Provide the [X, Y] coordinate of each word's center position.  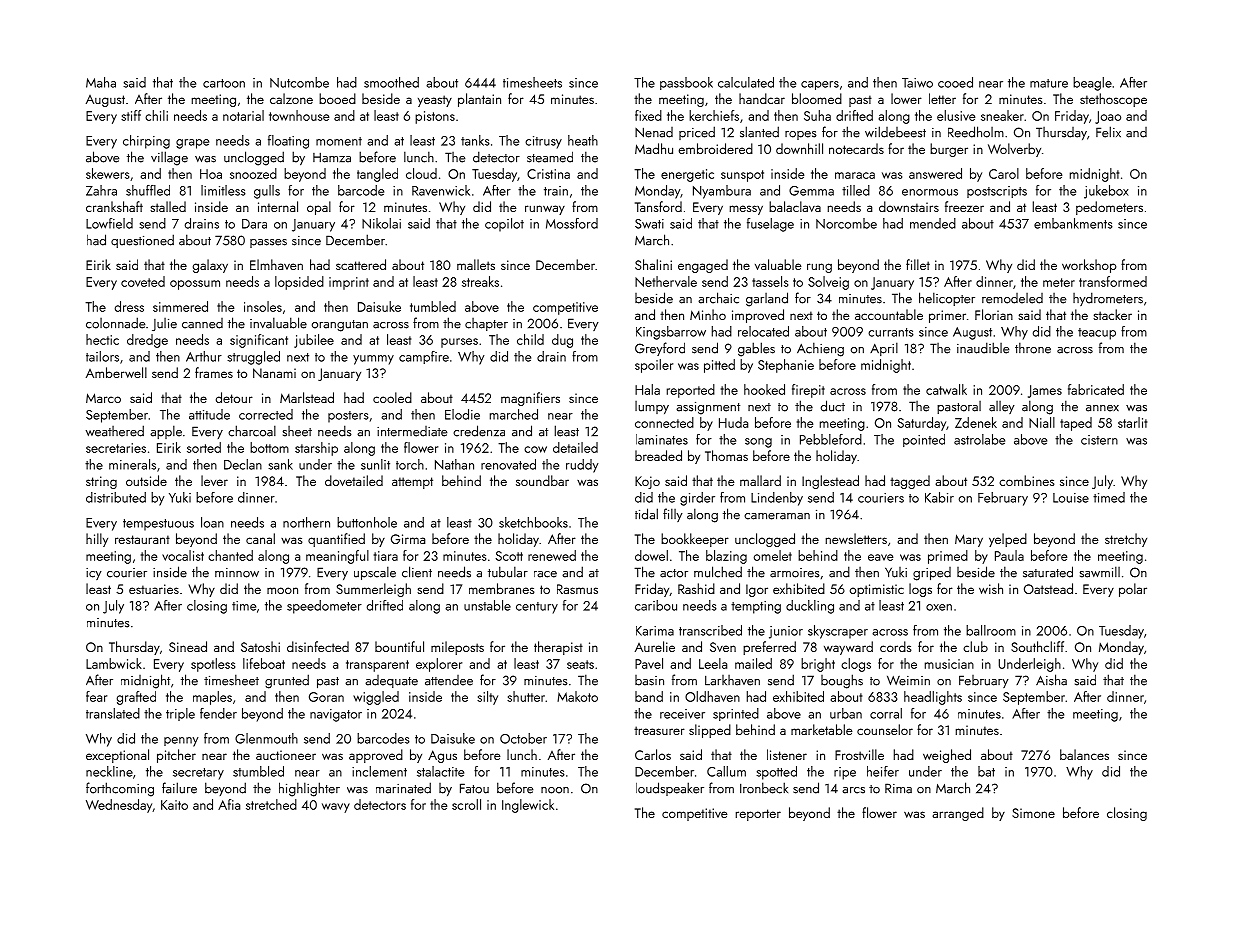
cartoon [224, 83]
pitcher [176, 756]
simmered [180, 306]
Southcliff [1037, 646]
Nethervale [666, 281]
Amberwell [116, 372]
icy [94, 574]
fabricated [1096, 389]
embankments [1073, 223]
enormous [930, 192]
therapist [558, 648]
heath [583, 140]
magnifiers [530, 399]
